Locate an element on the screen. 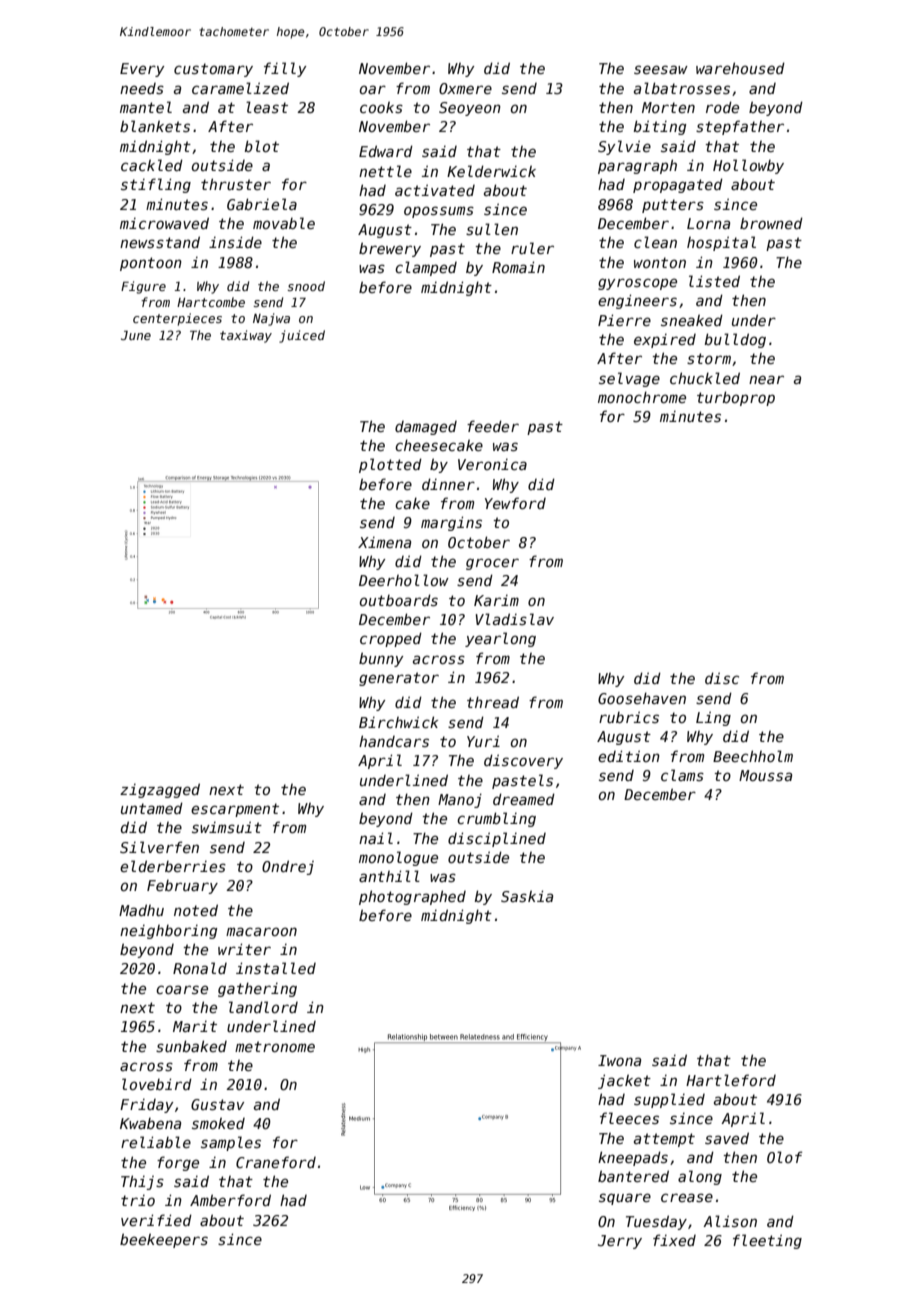 This screenshot has width=924, height=1308. Goosehaven is located at coordinates (642, 698).
